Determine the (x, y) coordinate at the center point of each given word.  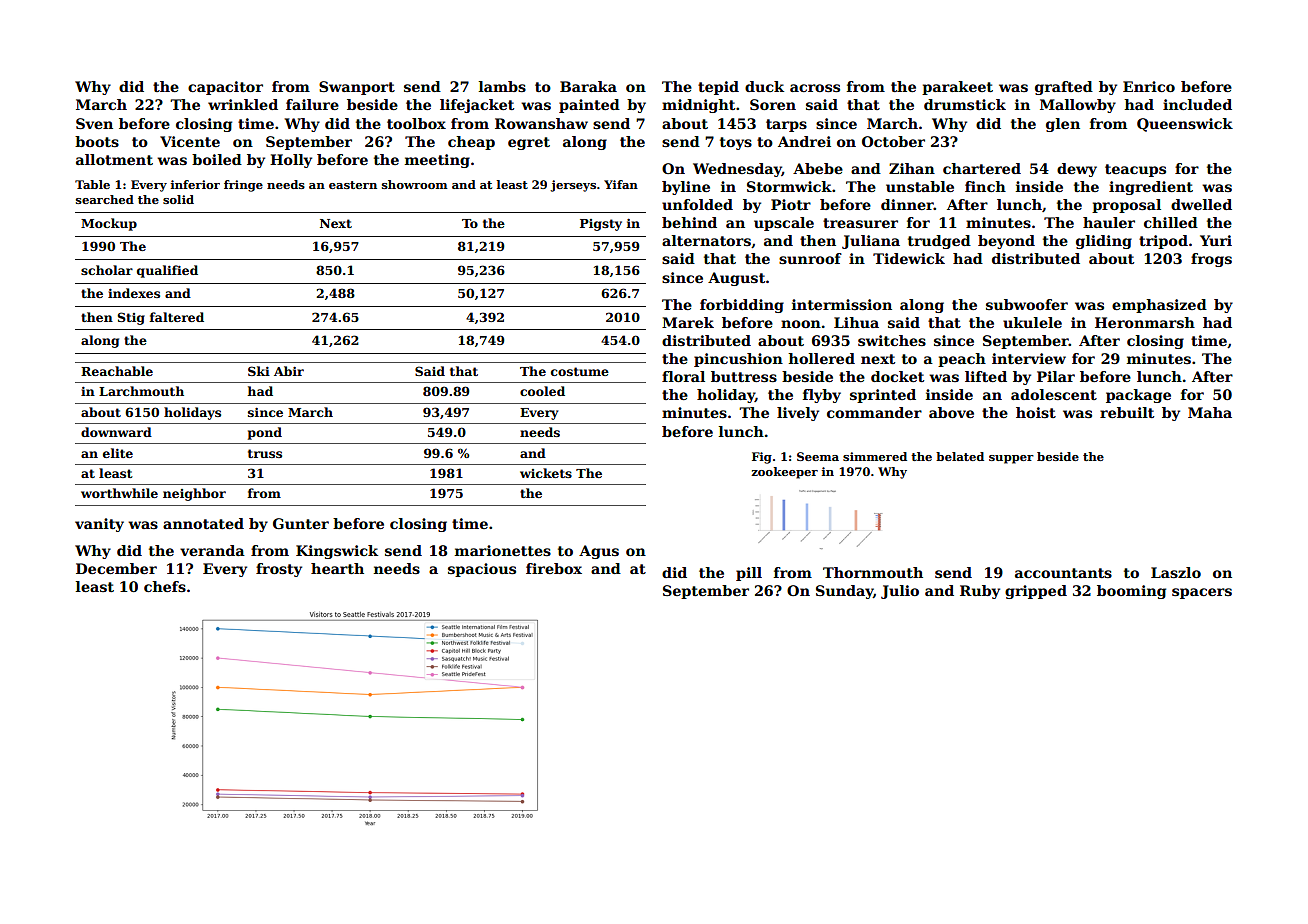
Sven (94, 123)
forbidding (742, 306)
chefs (165, 586)
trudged (939, 242)
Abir (289, 371)
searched (105, 199)
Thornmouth (873, 572)
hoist (1036, 412)
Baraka (588, 86)
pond (265, 433)
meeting (437, 161)
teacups (1135, 170)
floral (683, 376)
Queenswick (1185, 125)
